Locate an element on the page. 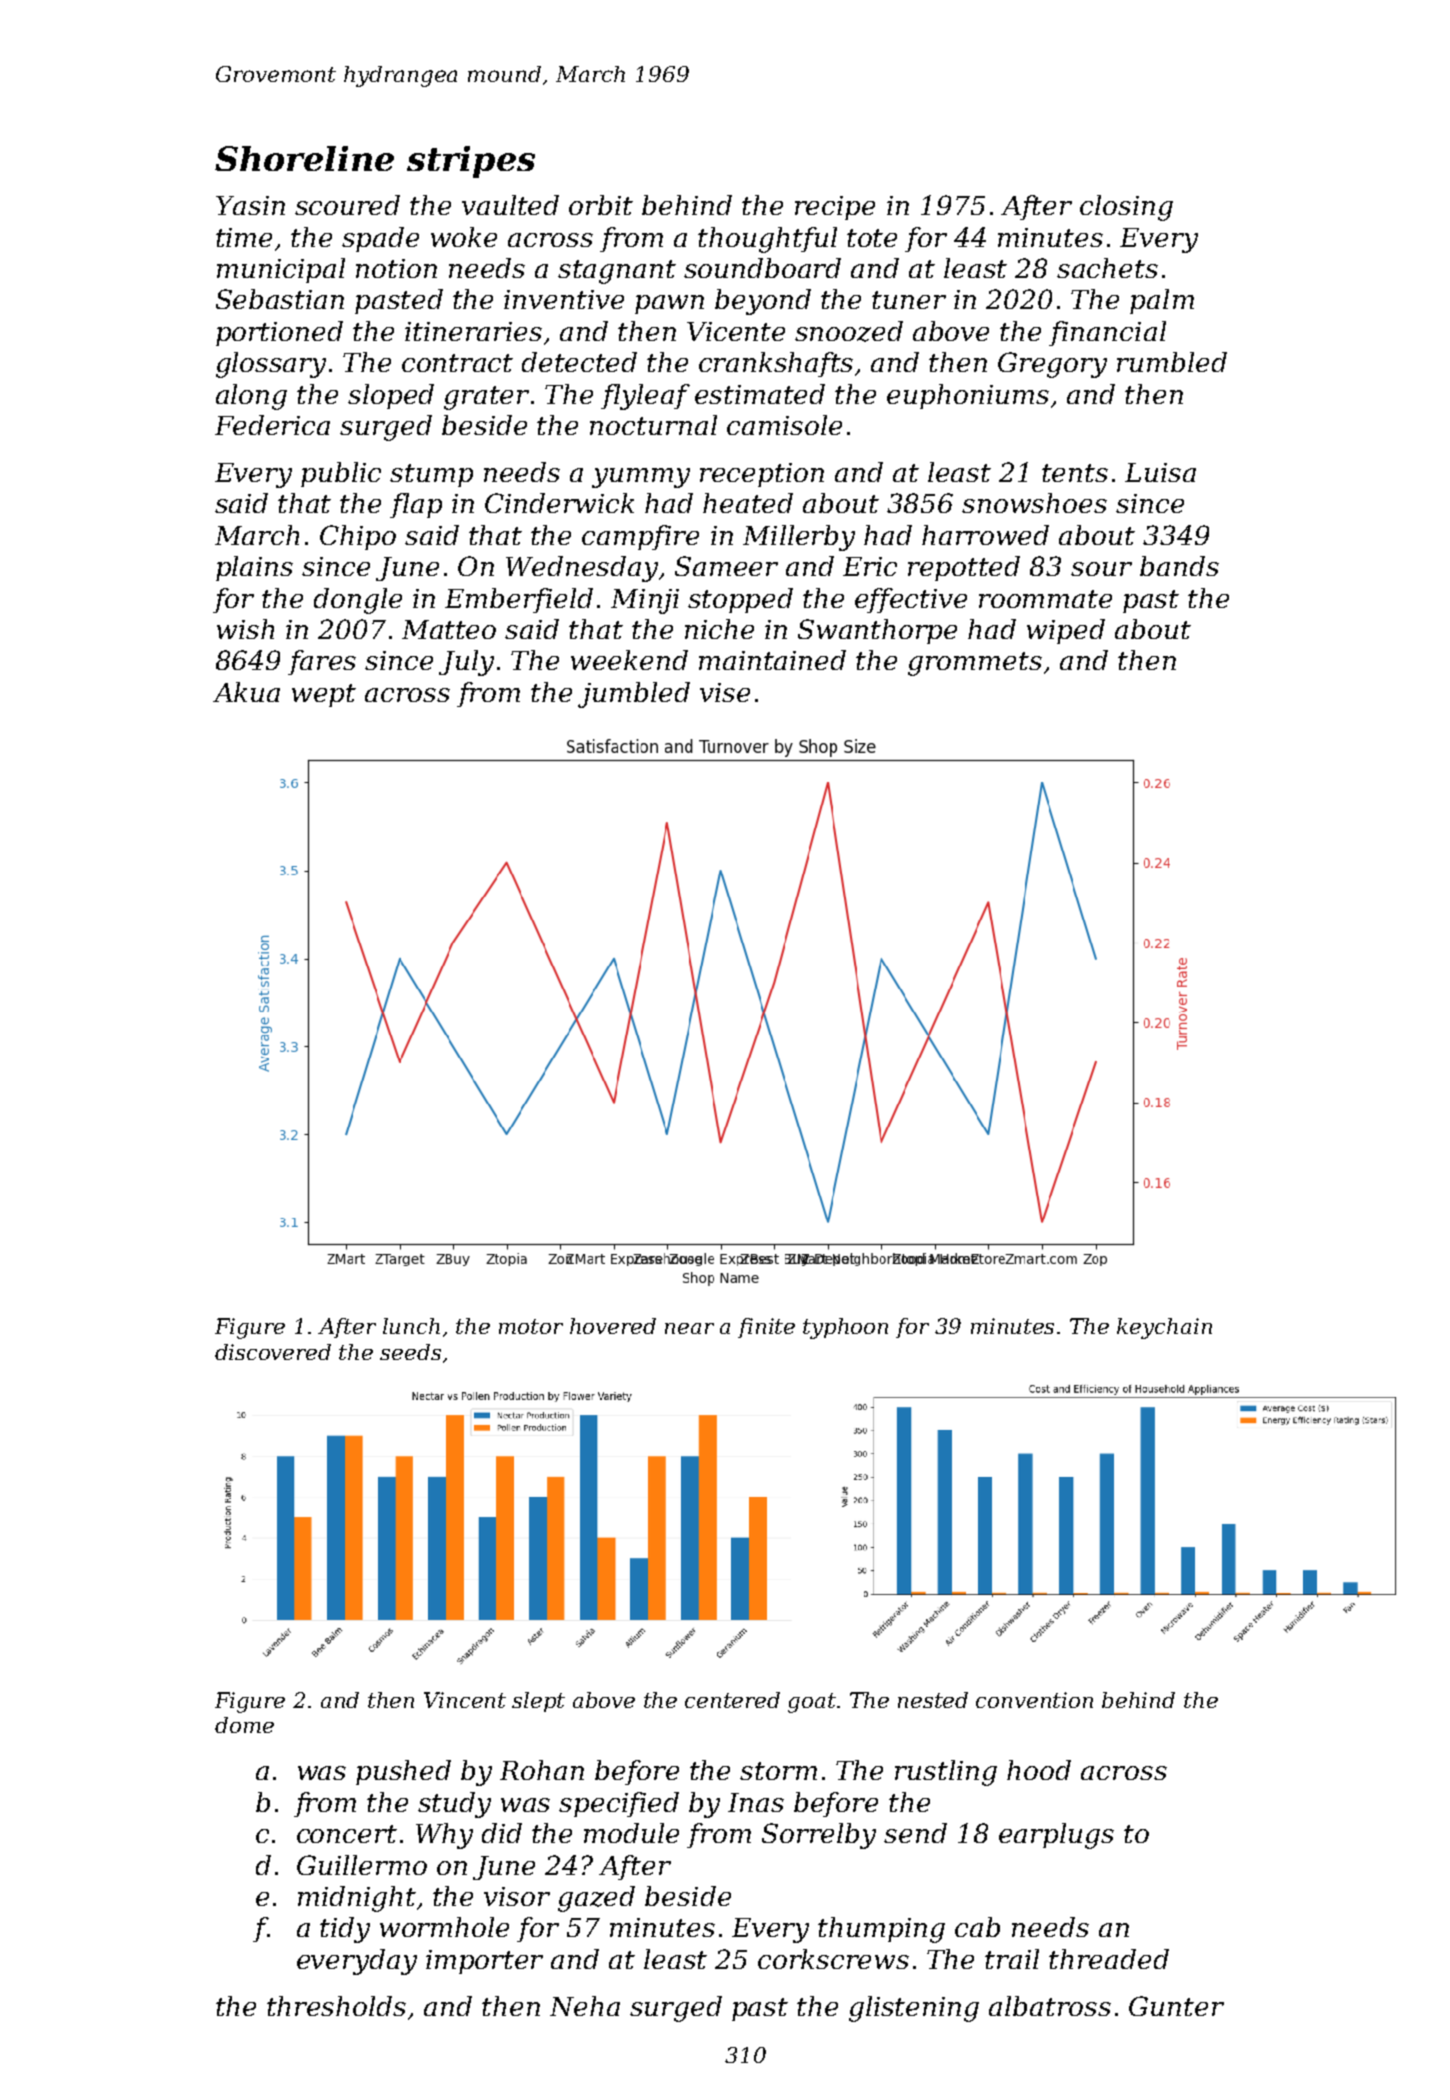  typhoon is located at coordinates (845, 1328).
